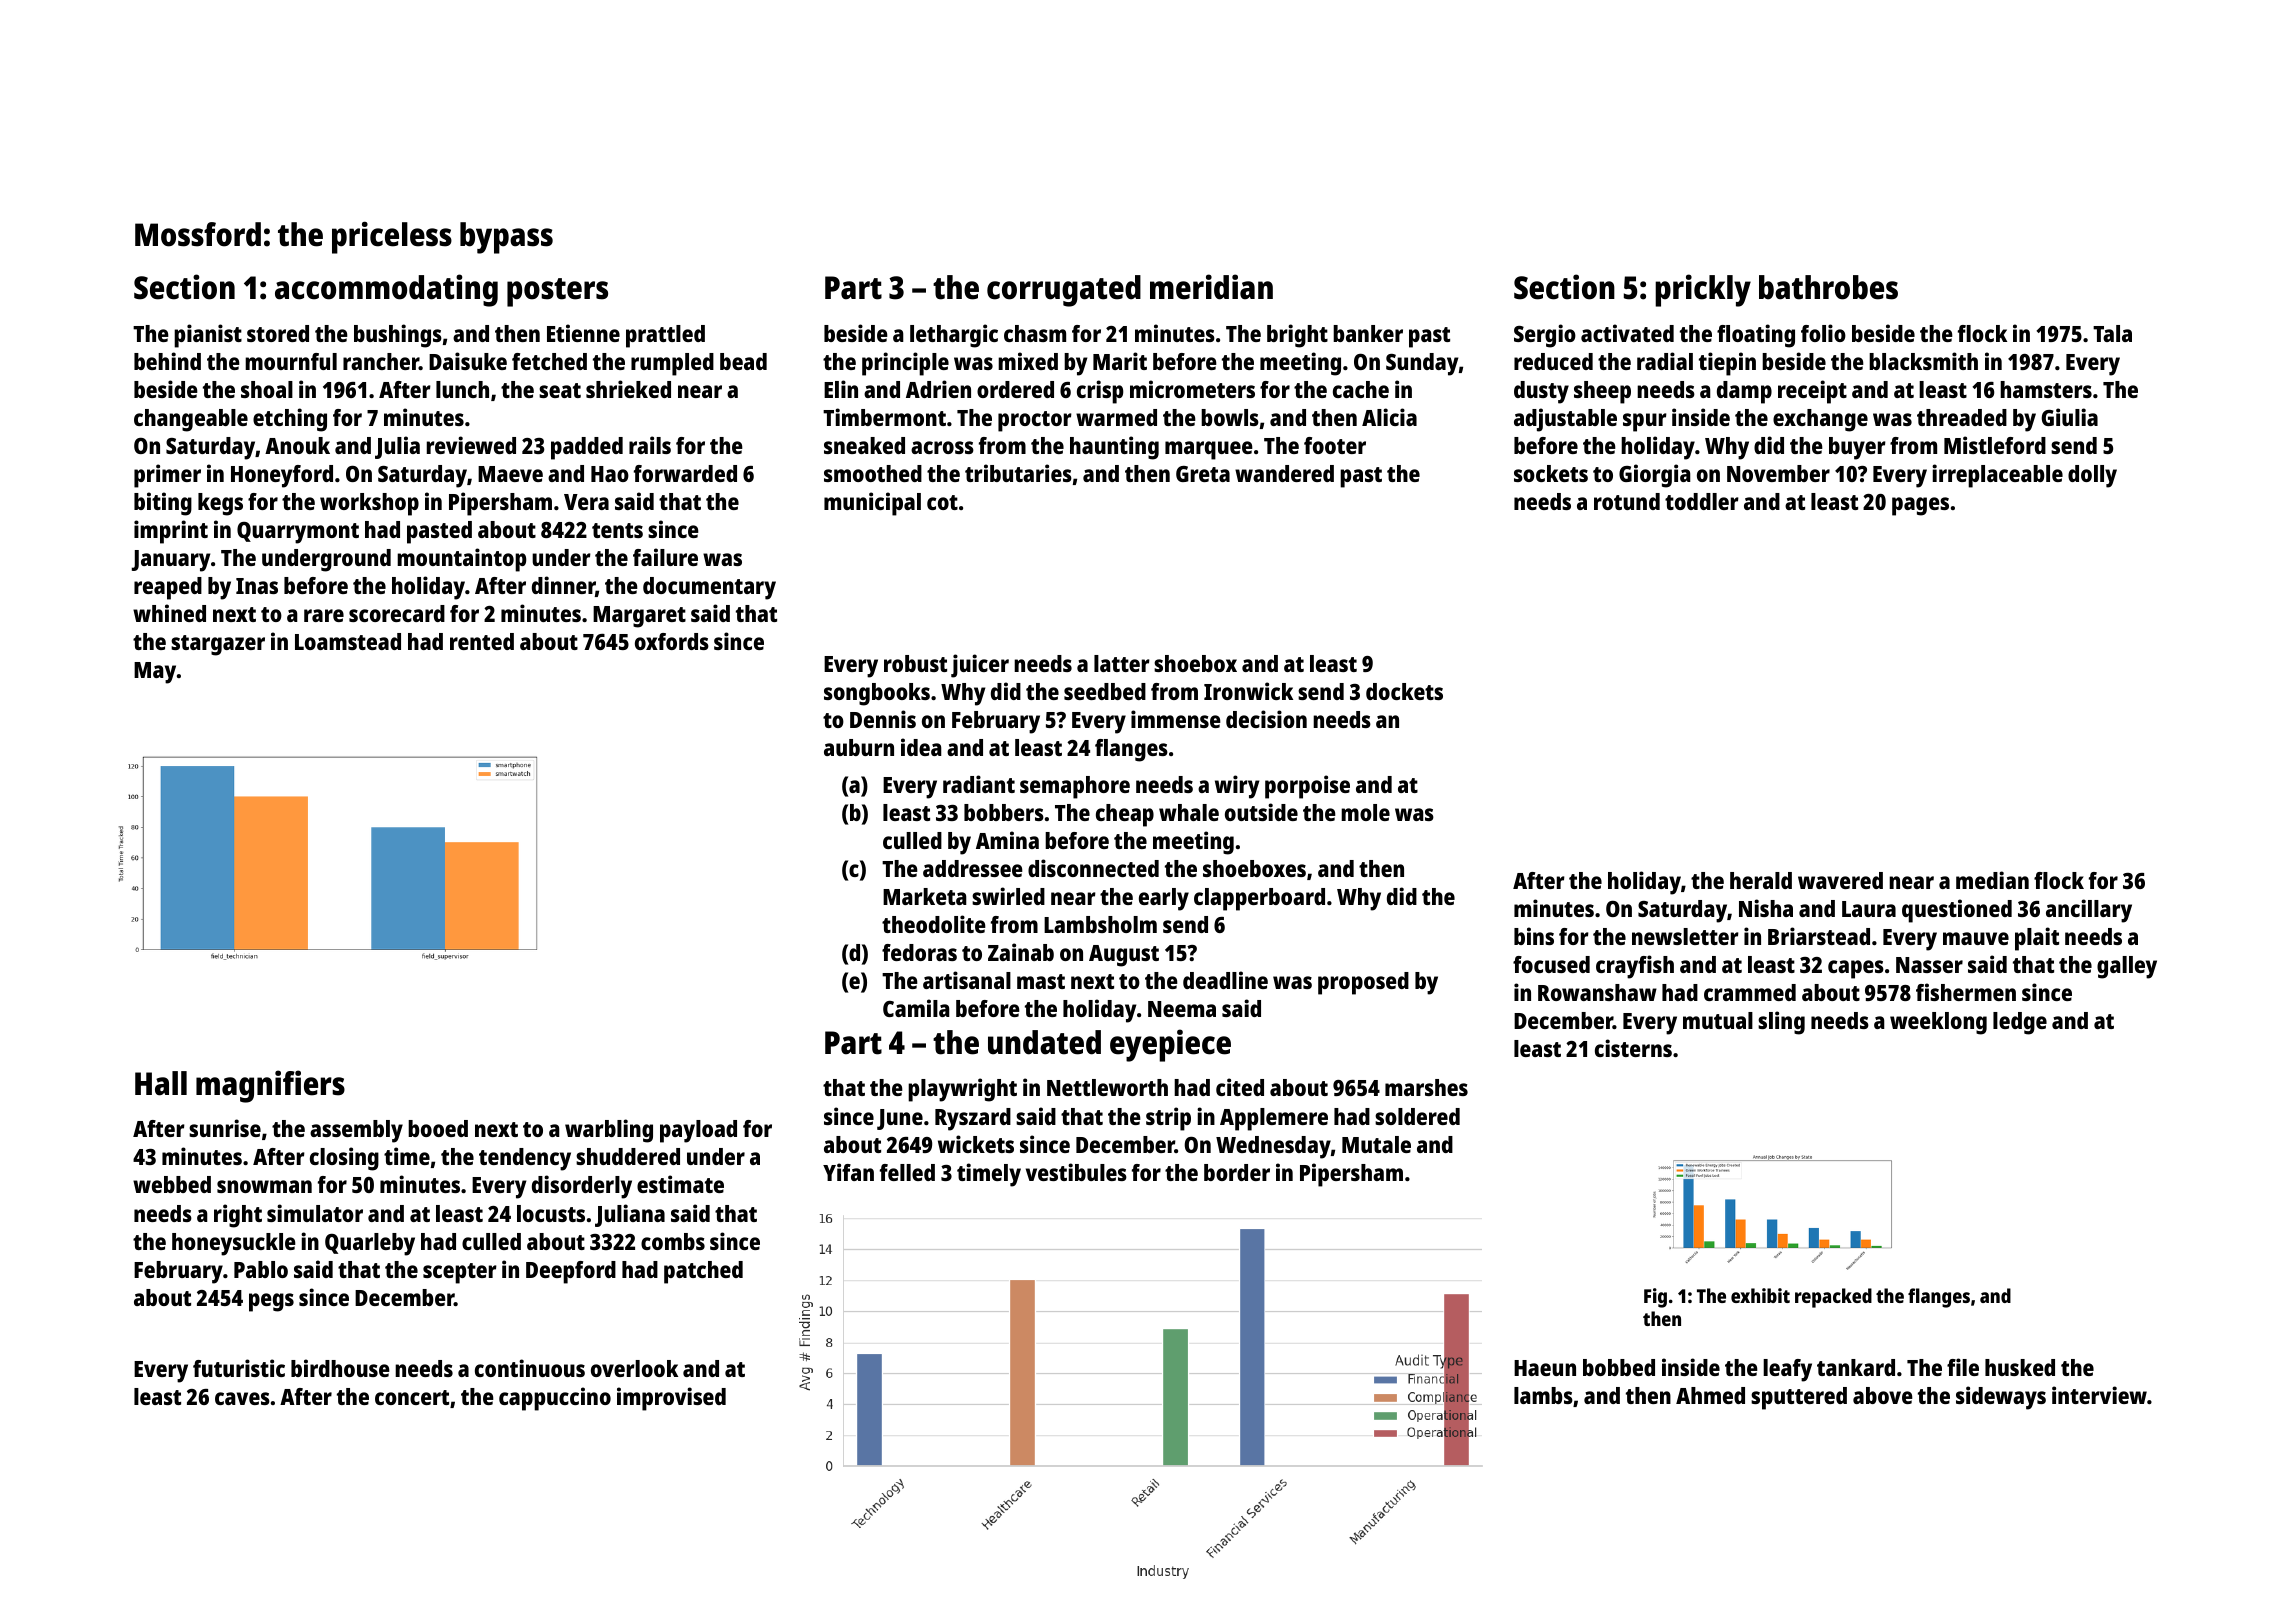  What do you see at coordinates (1211, 287) in the screenshot?
I see `meridian` at bounding box center [1211, 287].
